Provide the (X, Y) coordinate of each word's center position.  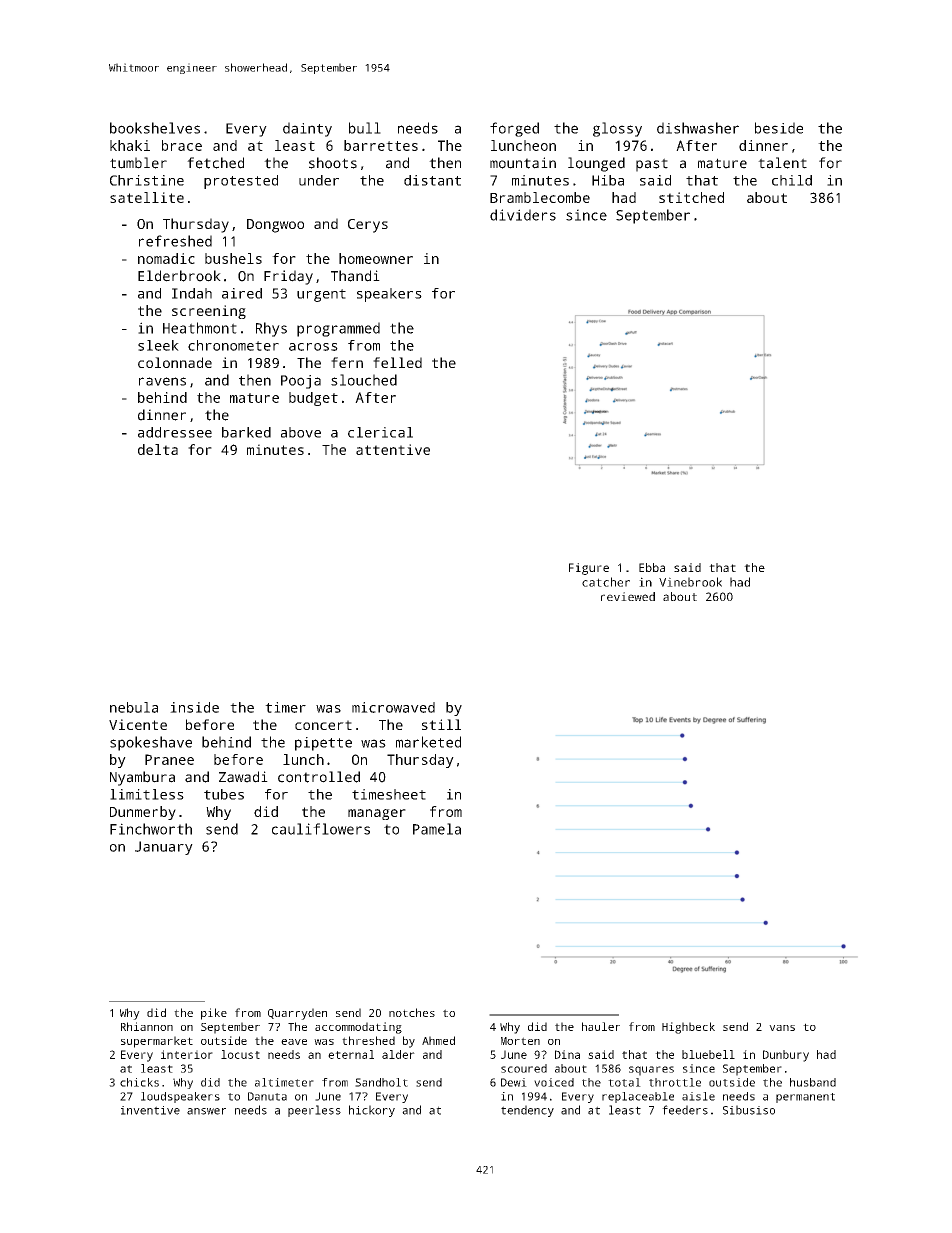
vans (782, 1028)
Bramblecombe (540, 197)
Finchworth (151, 829)
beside (779, 128)
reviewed (628, 596)
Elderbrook (179, 276)
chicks (139, 1082)
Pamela (437, 829)
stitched (691, 197)
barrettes (381, 145)
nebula (134, 707)
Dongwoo (275, 226)
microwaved (393, 707)
